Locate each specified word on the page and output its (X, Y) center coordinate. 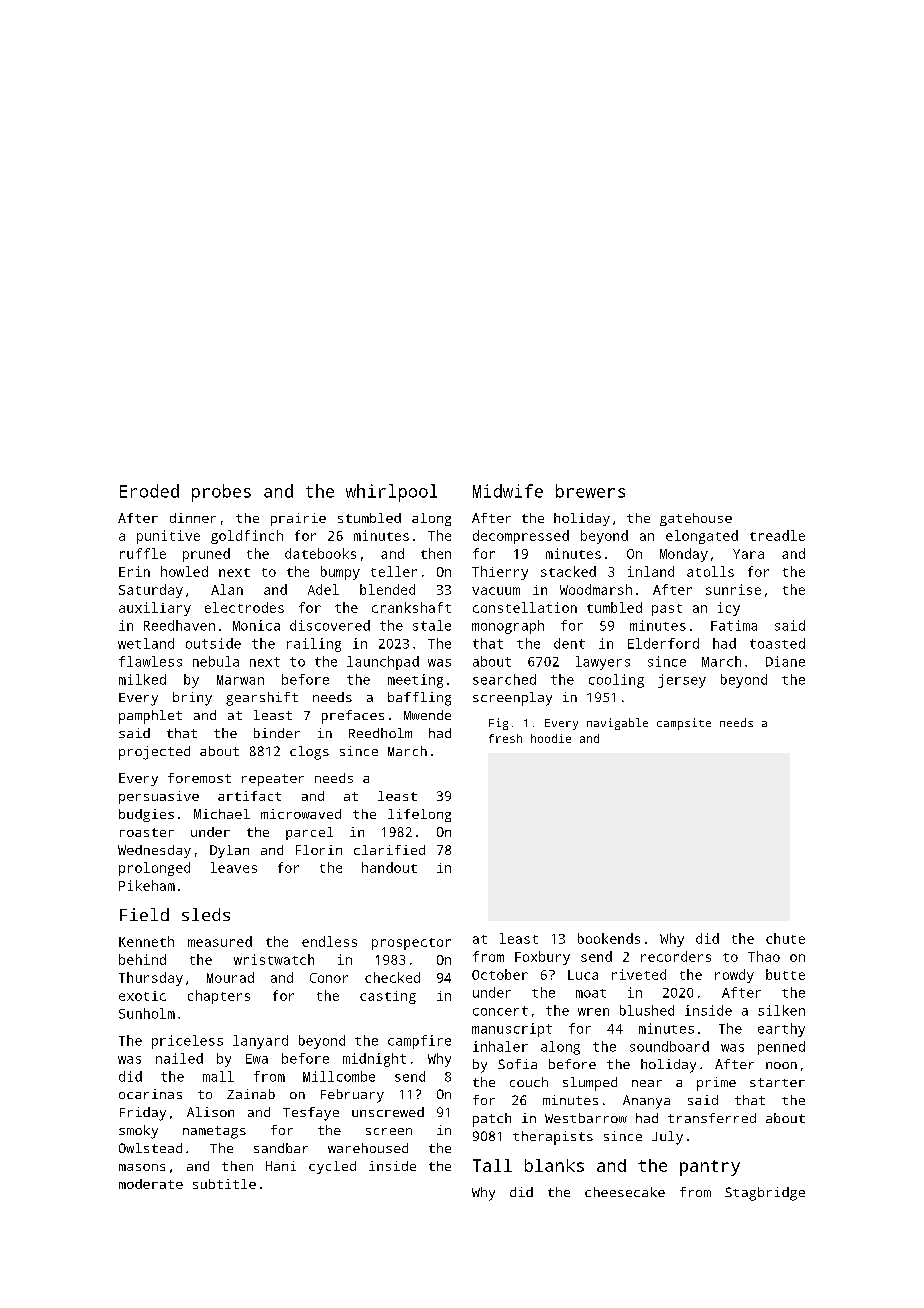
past (667, 610)
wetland (146, 643)
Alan (227, 589)
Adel (323, 589)
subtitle (224, 1184)
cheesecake (625, 1192)
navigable (617, 724)
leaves (234, 867)
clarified (389, 850)
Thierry (500, 573)
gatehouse (696, 519)
